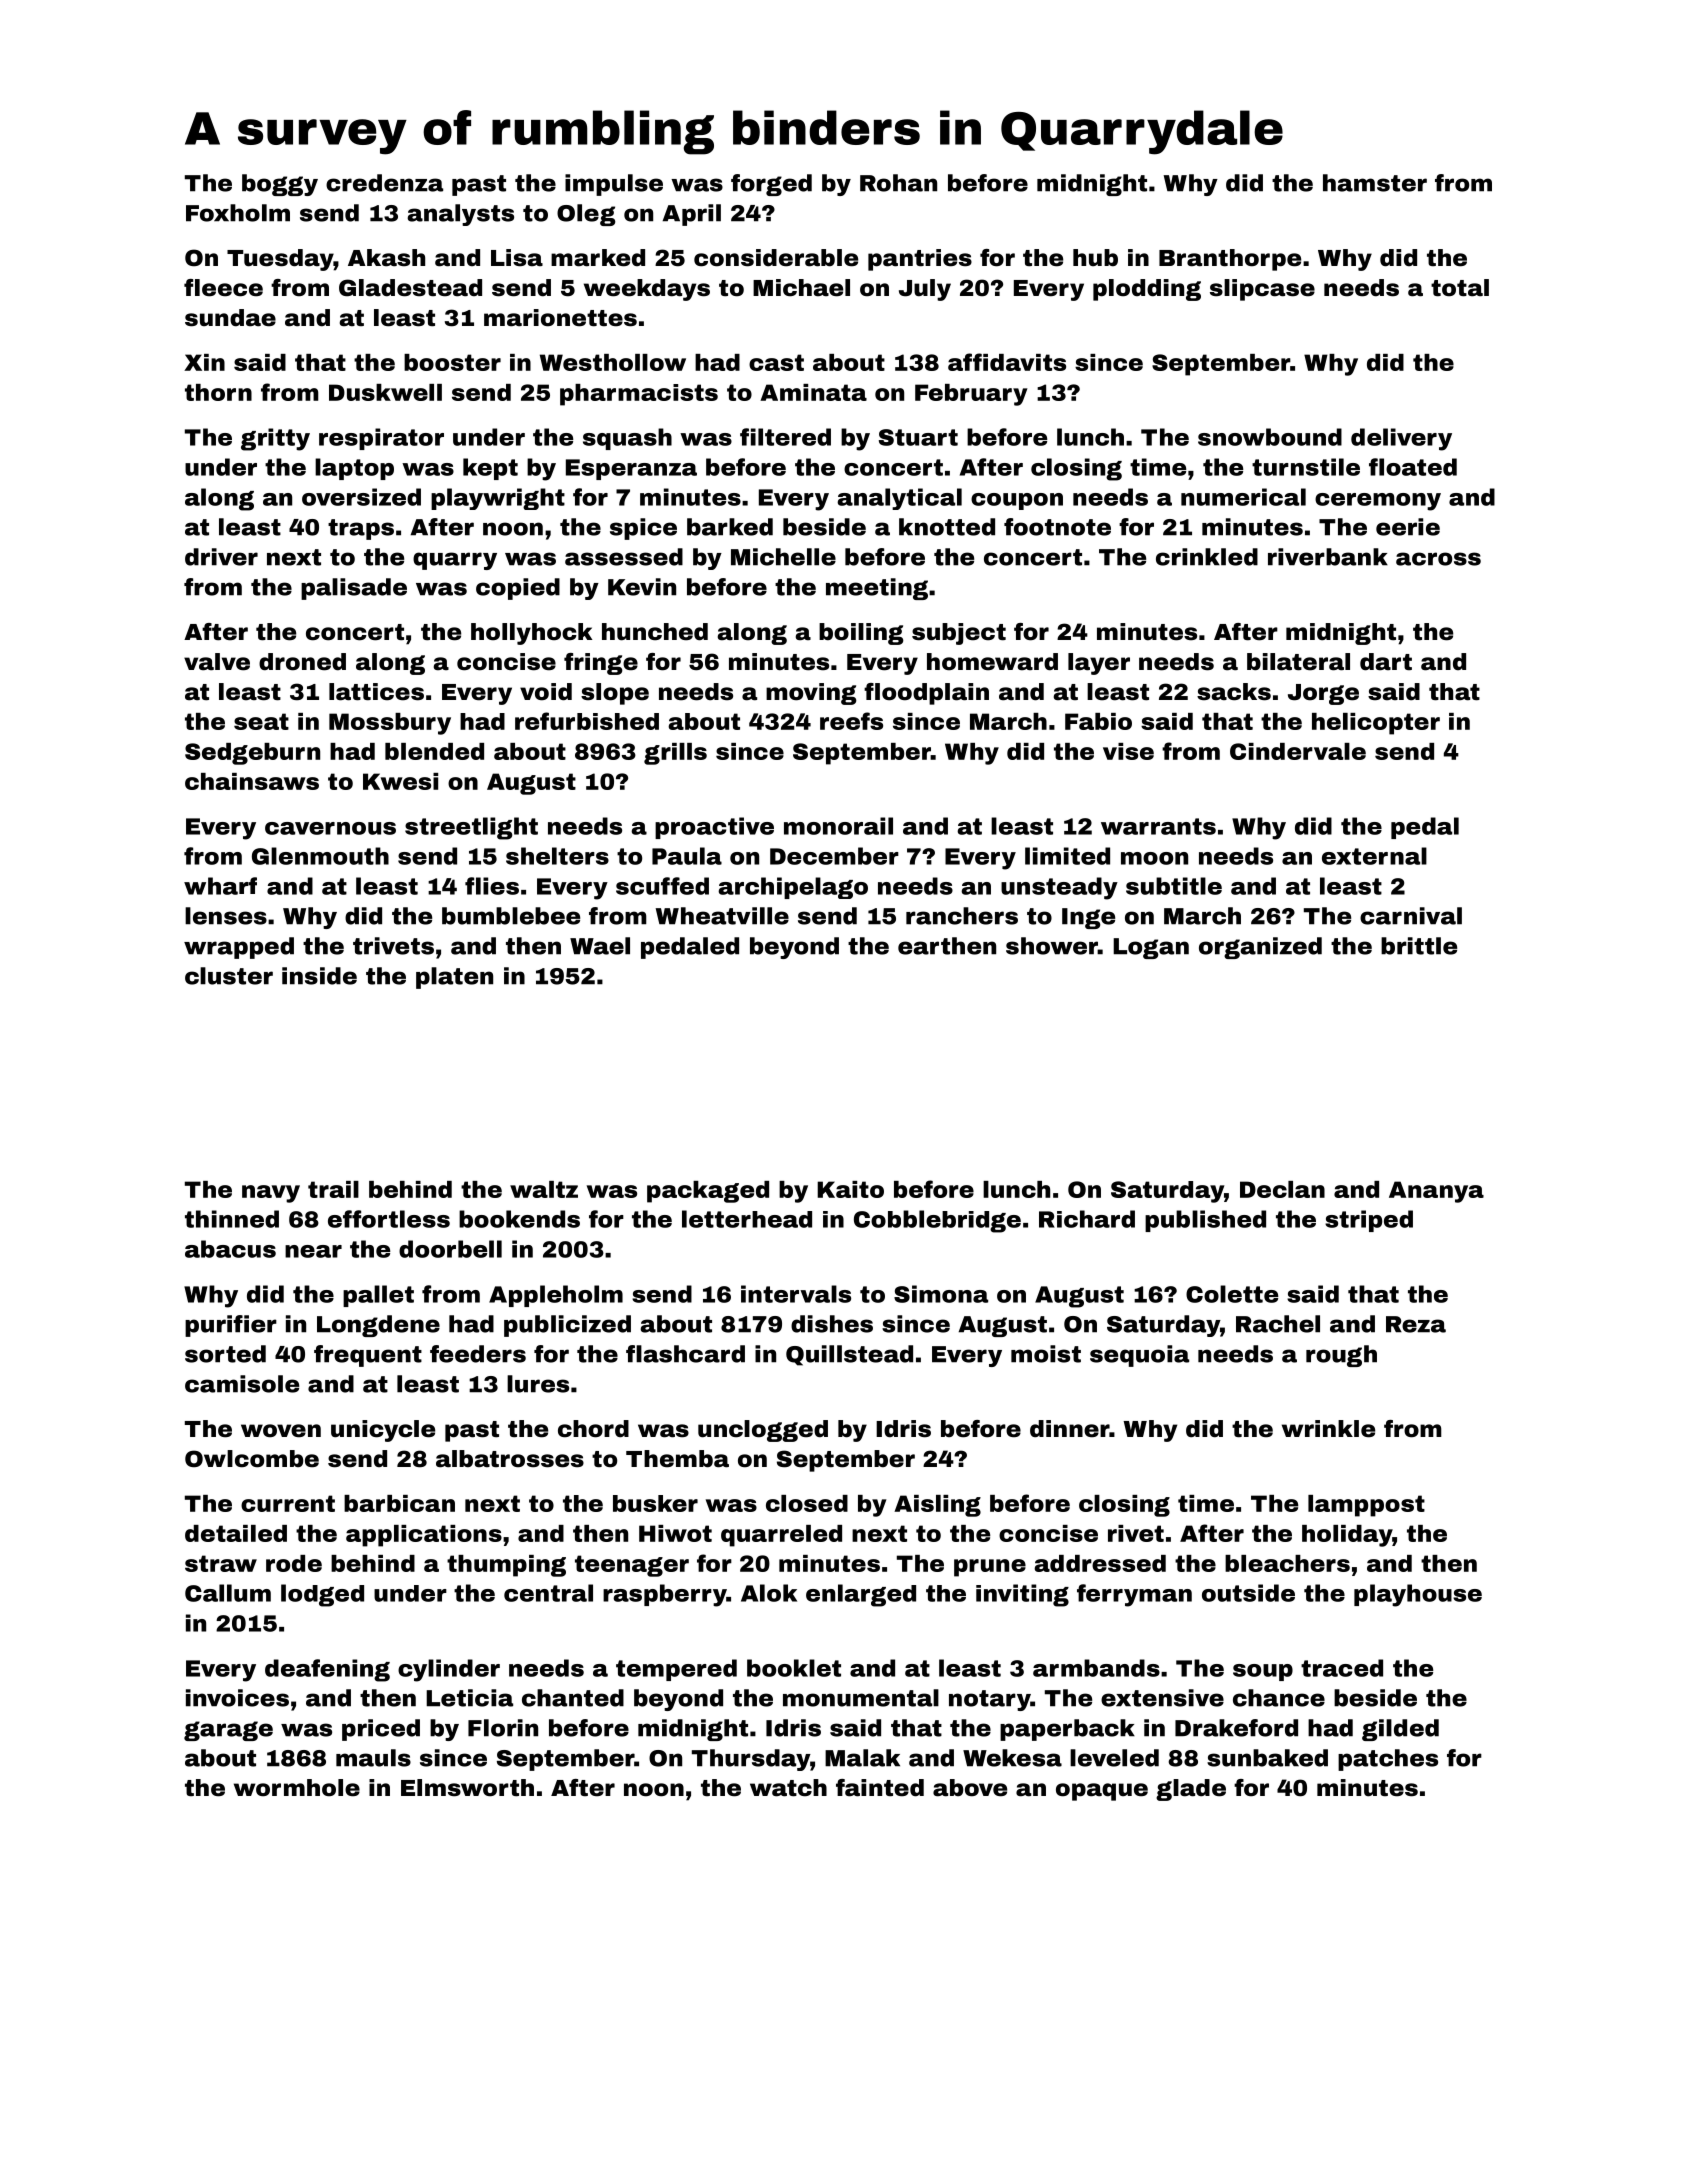  What do you see at coordinates (297, 1788) in the screenshot?
I see `wormhole` at bounding box center [297, 1788].
